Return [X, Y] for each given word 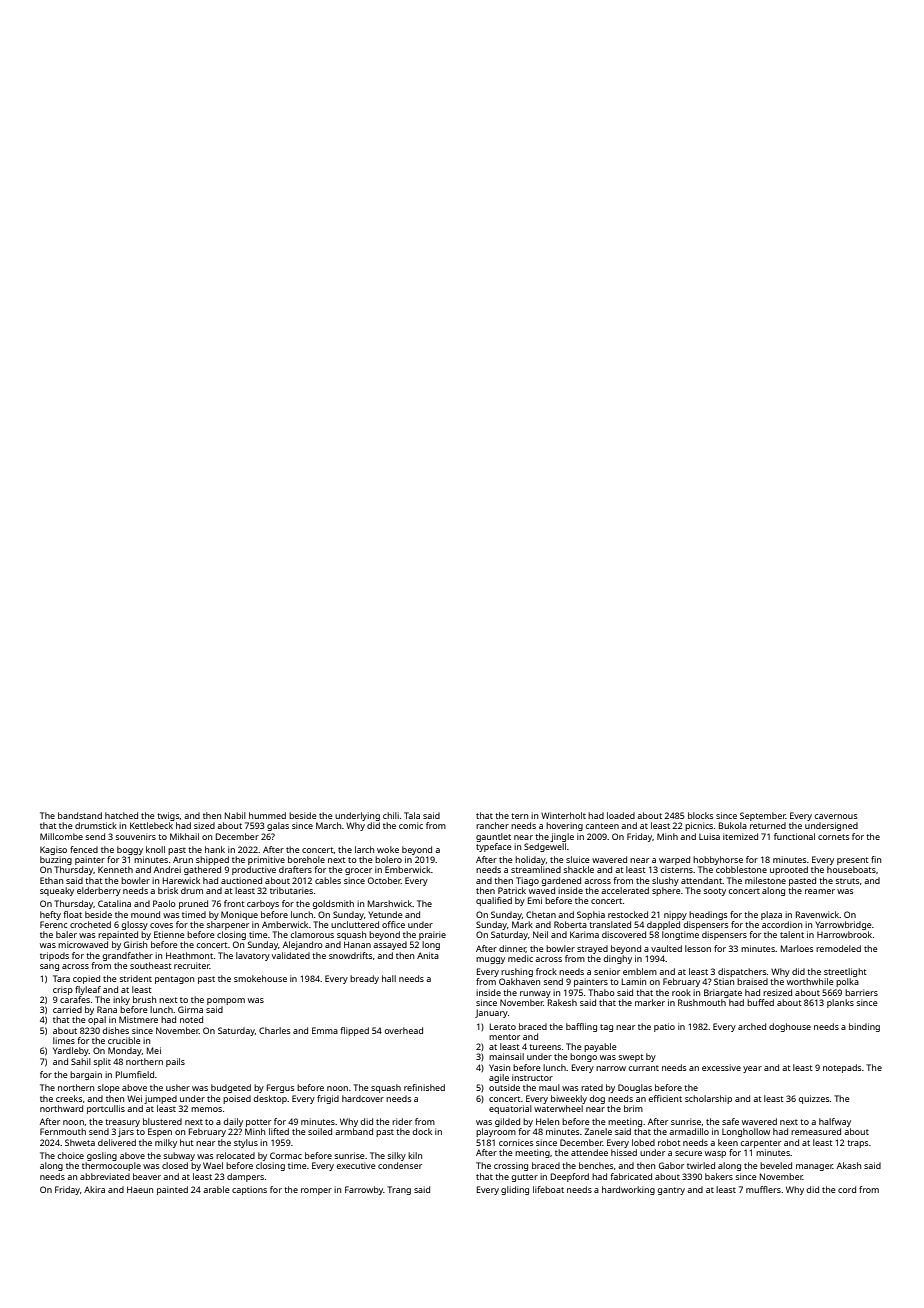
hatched [121, 815]
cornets [833, 837]
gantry [671, 1191]
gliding [515, 1190]
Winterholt [563, 815]
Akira [94, 1189]
